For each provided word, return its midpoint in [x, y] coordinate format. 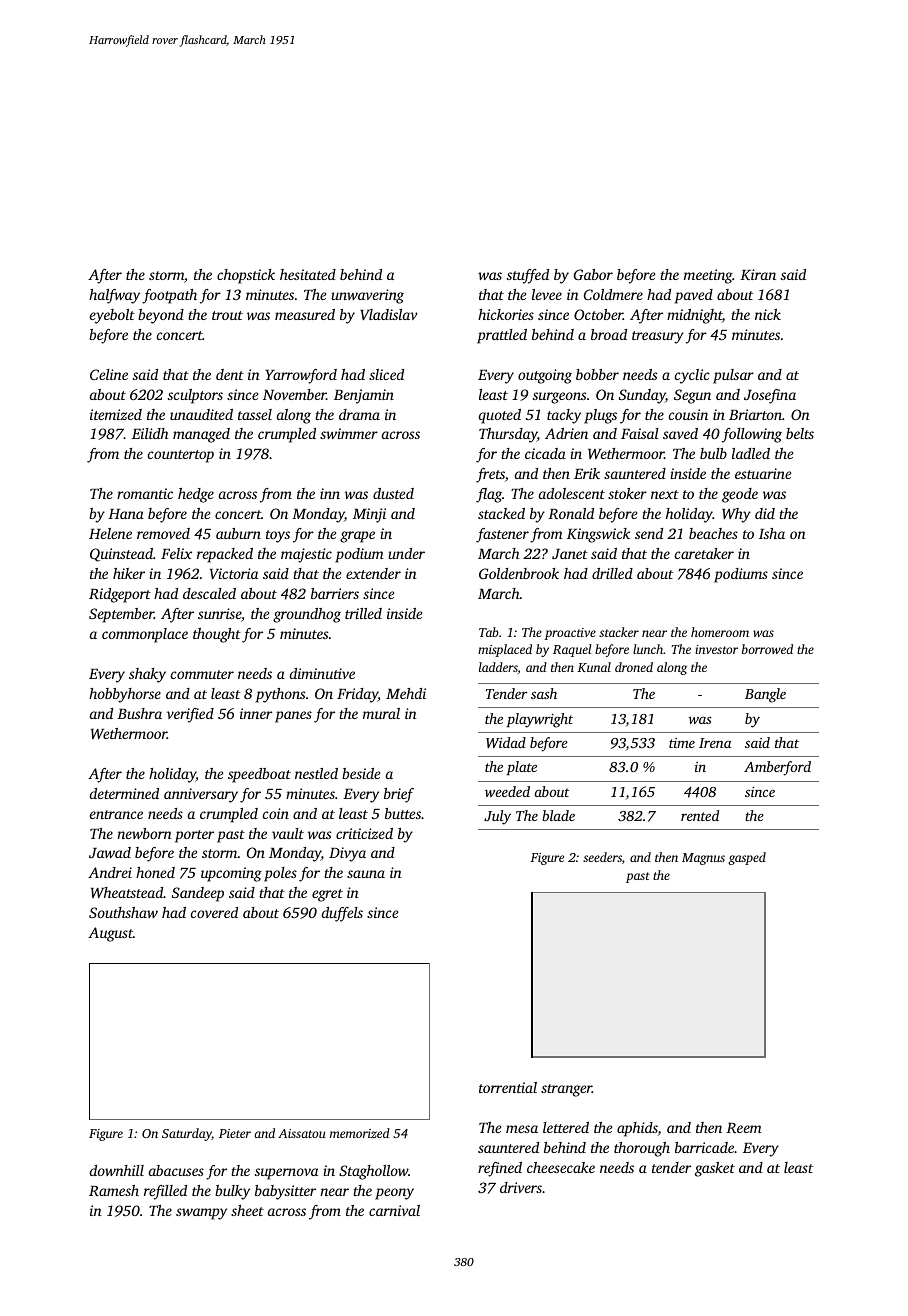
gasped [747, 858]
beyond [161, 316]
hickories [506, 314]
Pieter [235, 1133]
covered [214, 912]
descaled [209, 593]
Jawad [110, 852]
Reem [744, 1128]
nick [768, 314]
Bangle [765, 695]
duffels [342, 914]
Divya [347, 854]
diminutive [322, 673]
